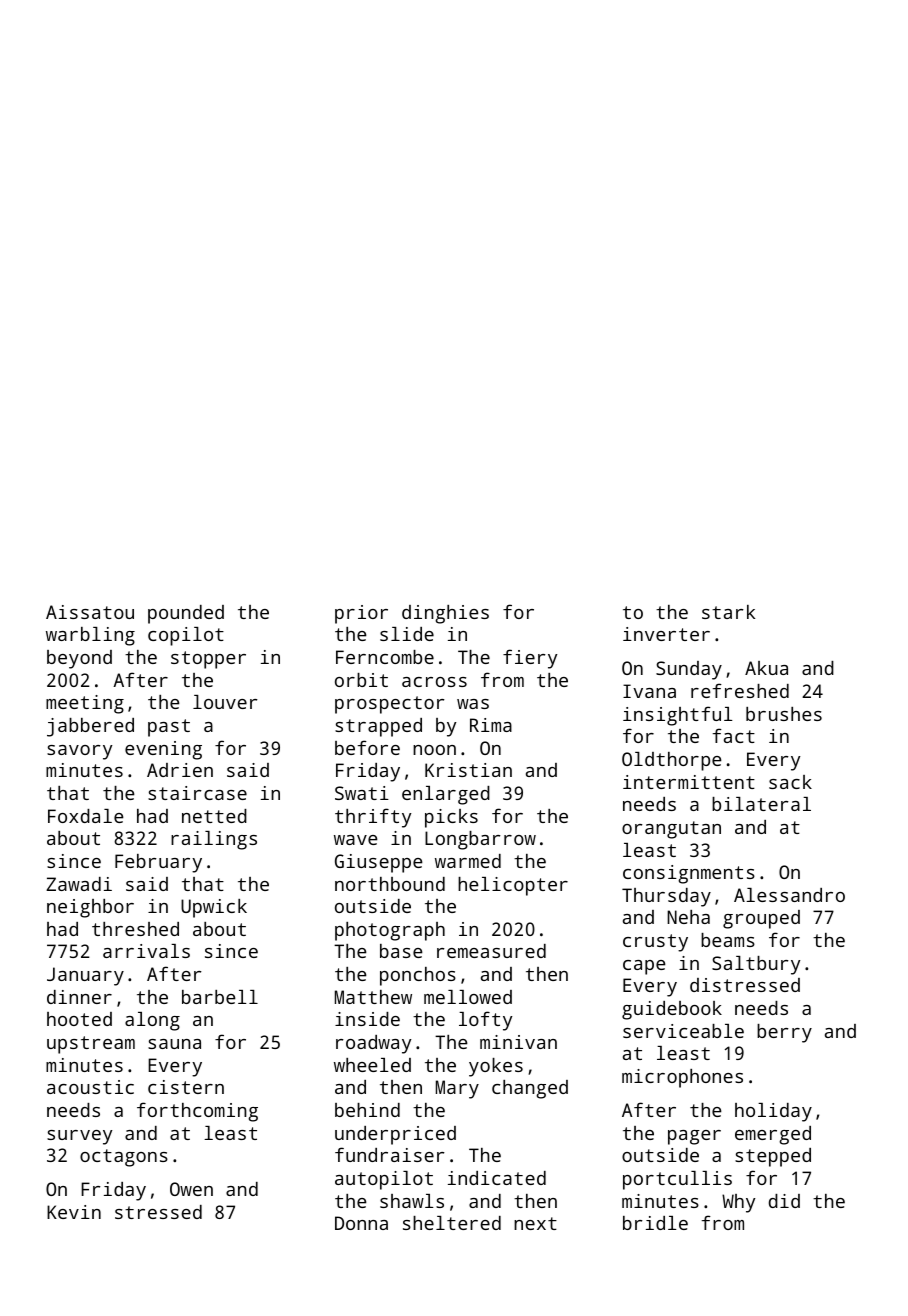 The height and width of the screenshot is (1316, 908). I want to click on louver, so click(225, 702).
